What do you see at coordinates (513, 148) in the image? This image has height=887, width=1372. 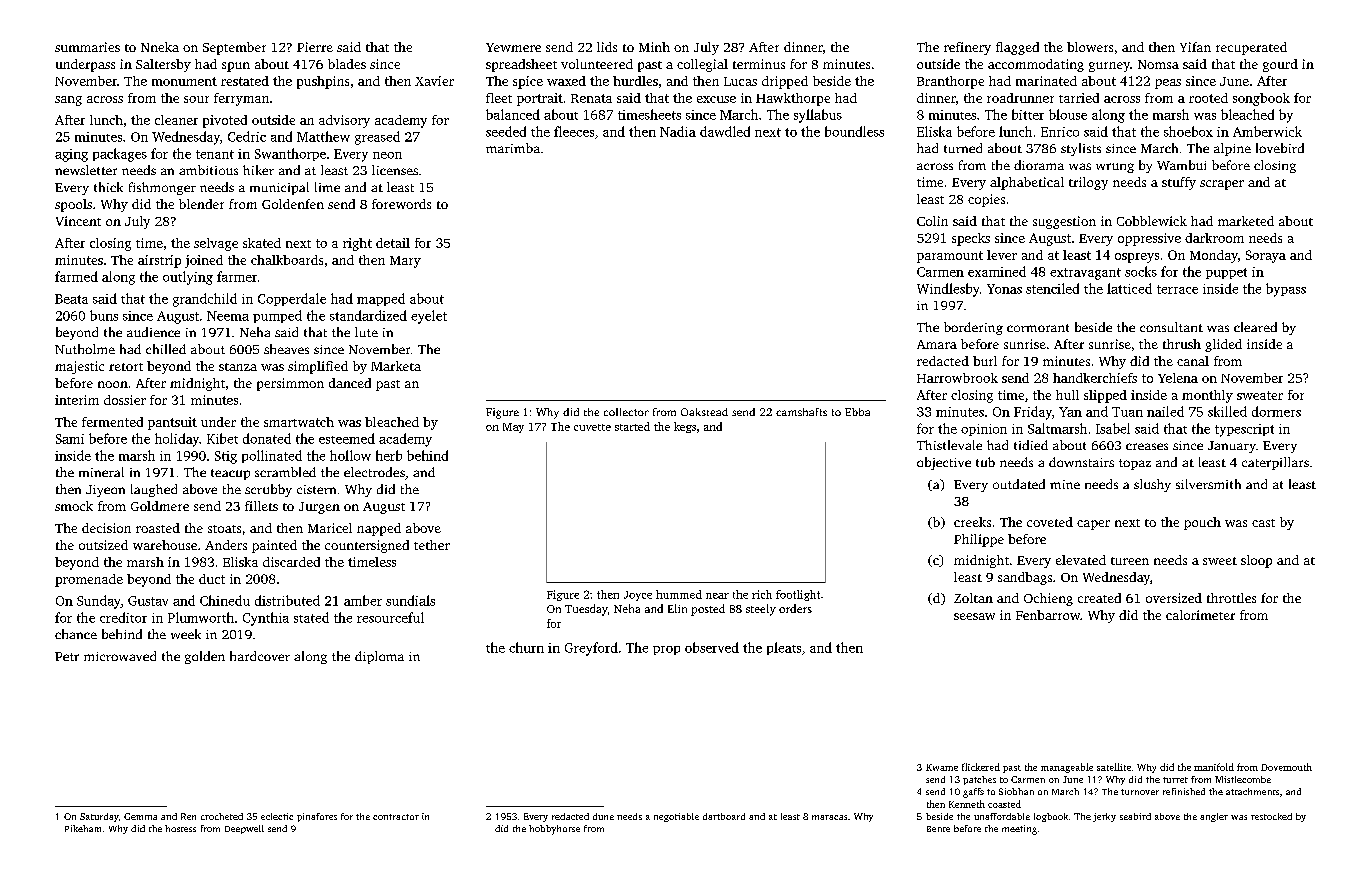 I see `marimba` at bounding box center [513, 148].
